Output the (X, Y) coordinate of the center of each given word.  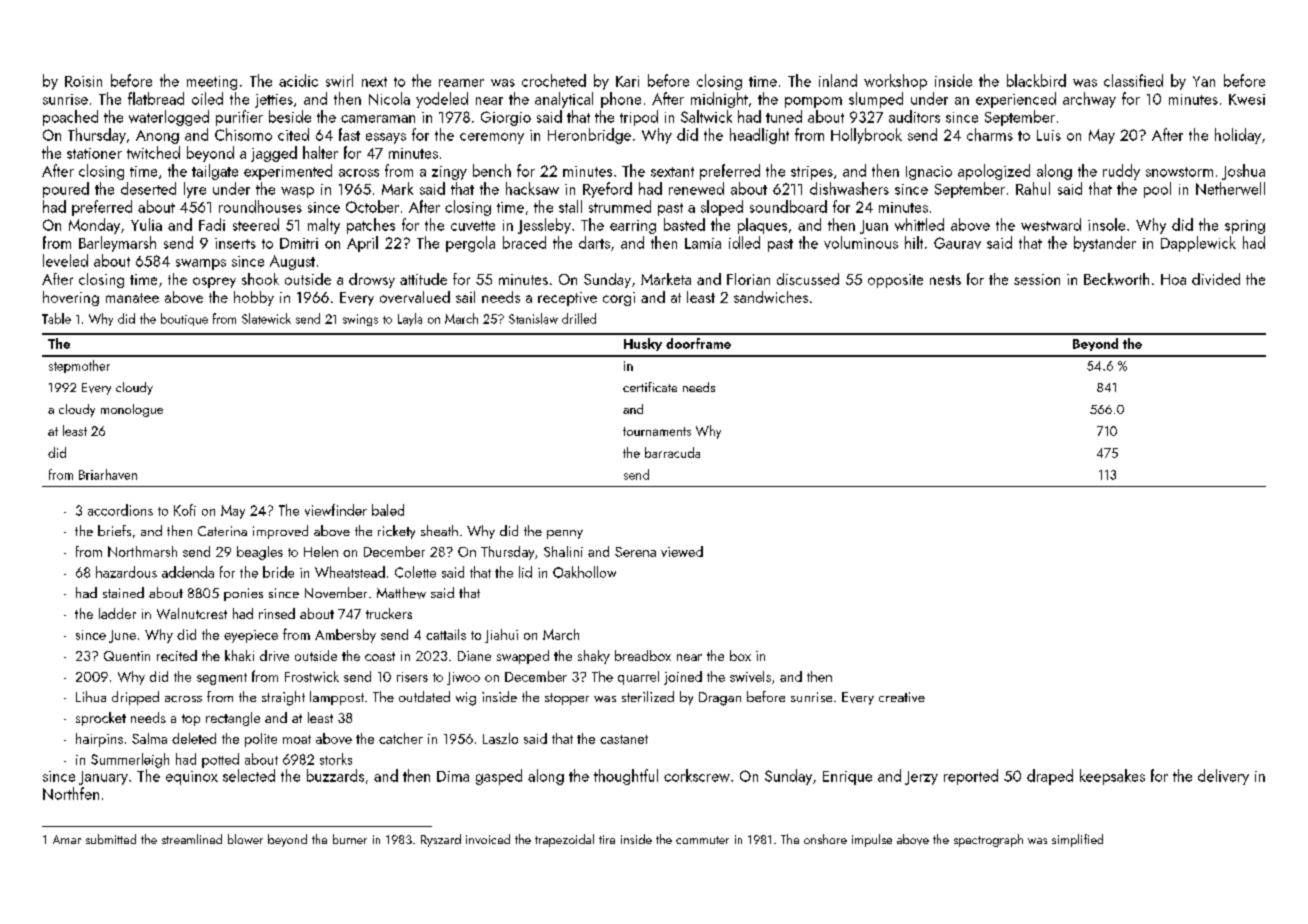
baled (388, 510)
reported (971, 777)
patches (371, 226)
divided (1216, 279)
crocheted (554, 80)
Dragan (720, 699)
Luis (1049, 135)
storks (336, 759)
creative (902, 697)
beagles (260, 553)
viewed (682, 551)
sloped (722, 208)
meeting (212, 83)
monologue (132, 410)
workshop (895, 82)
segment (222, 679)
